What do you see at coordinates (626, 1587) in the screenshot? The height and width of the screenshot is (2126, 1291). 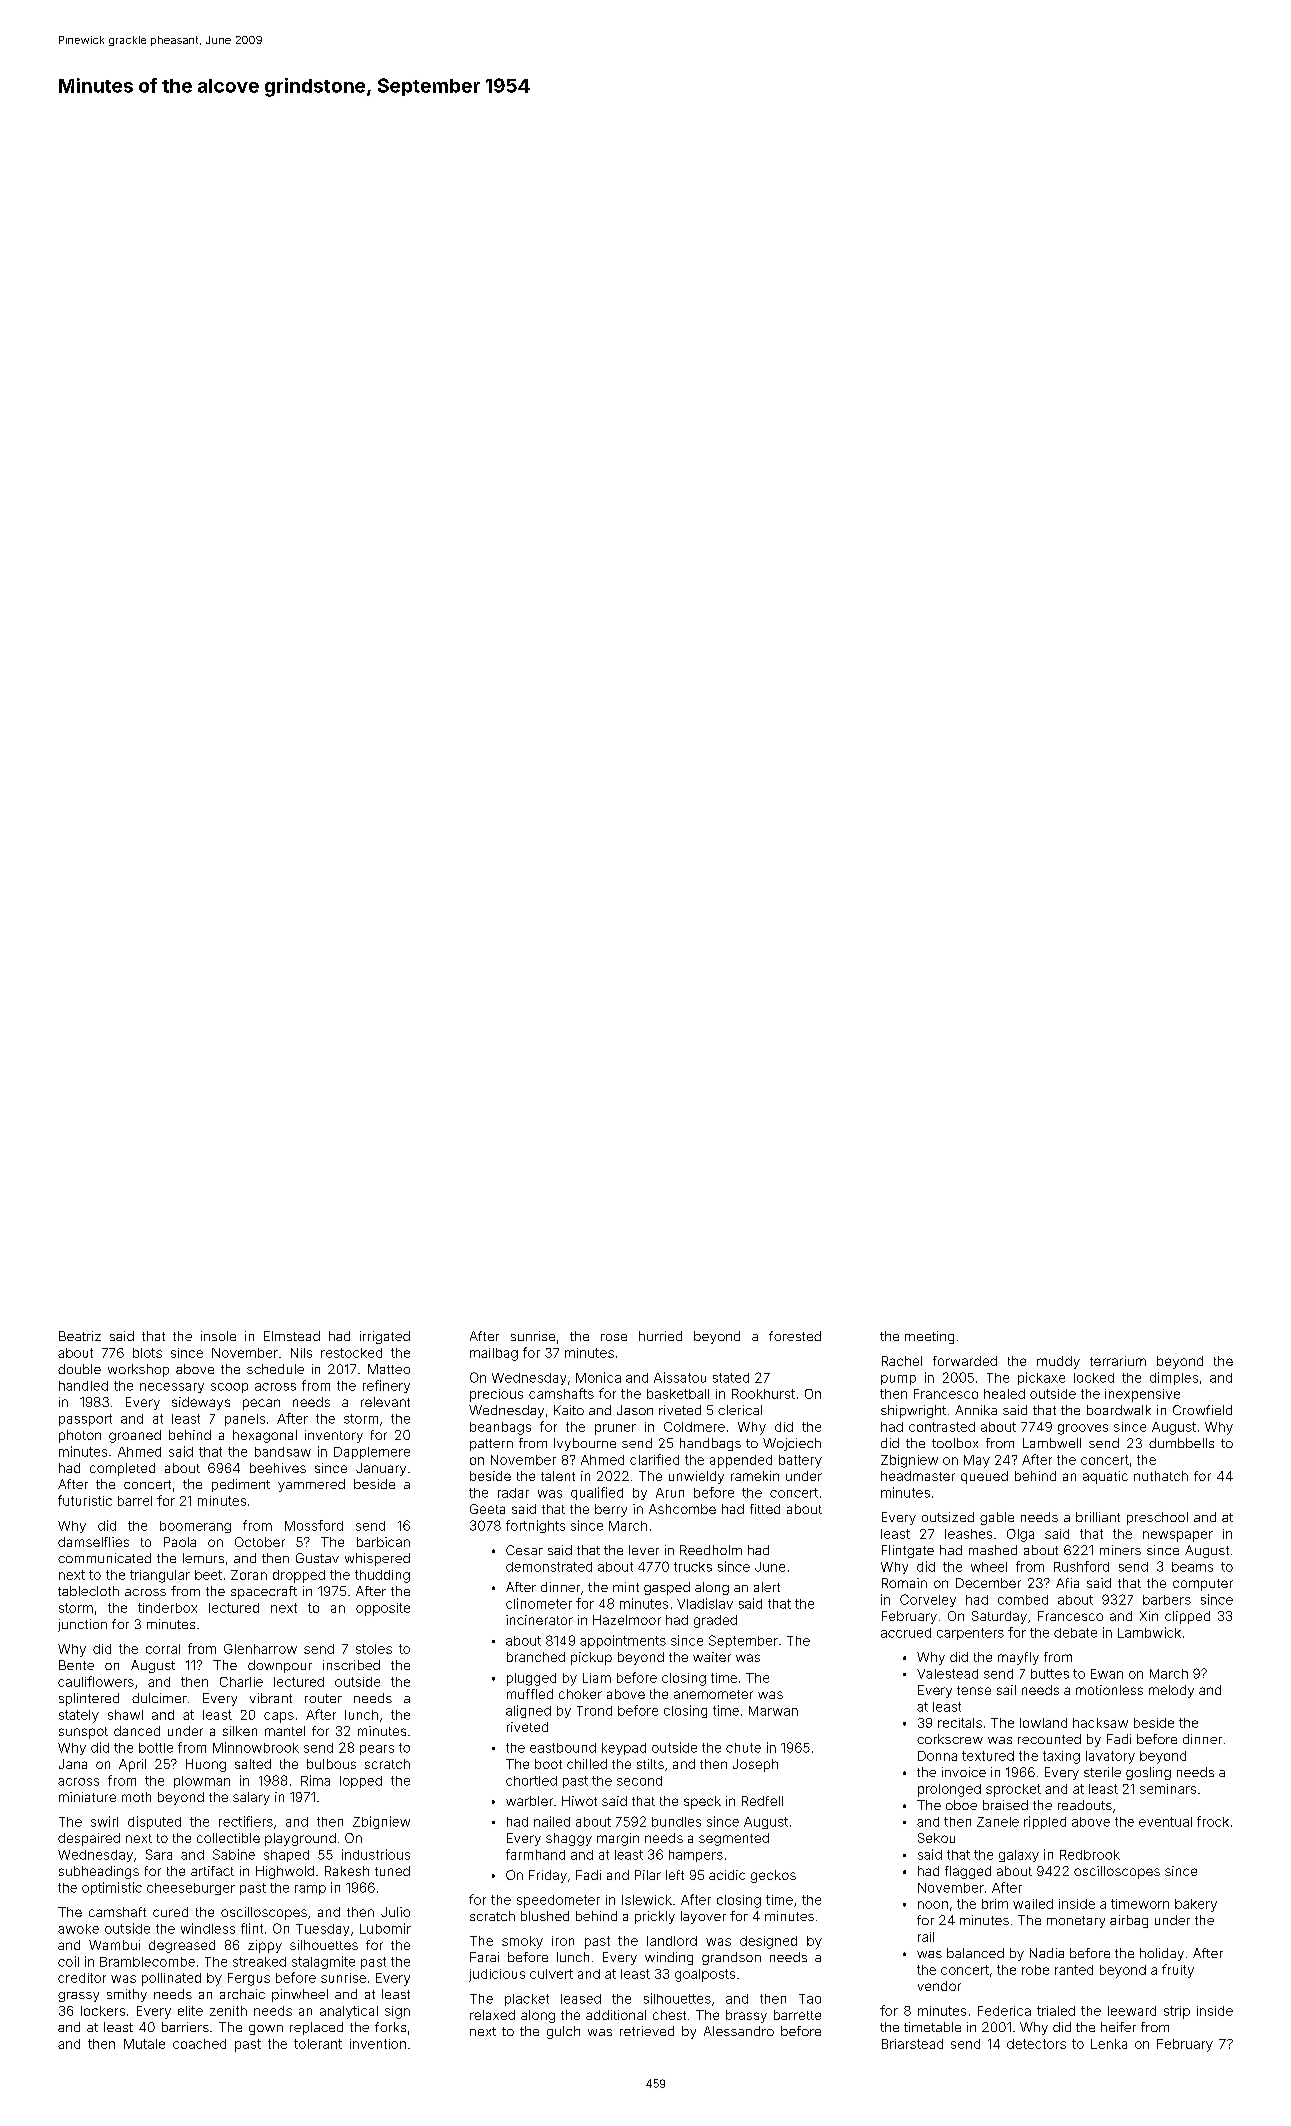 I see `mint` at bounding box center [626, 1587].
